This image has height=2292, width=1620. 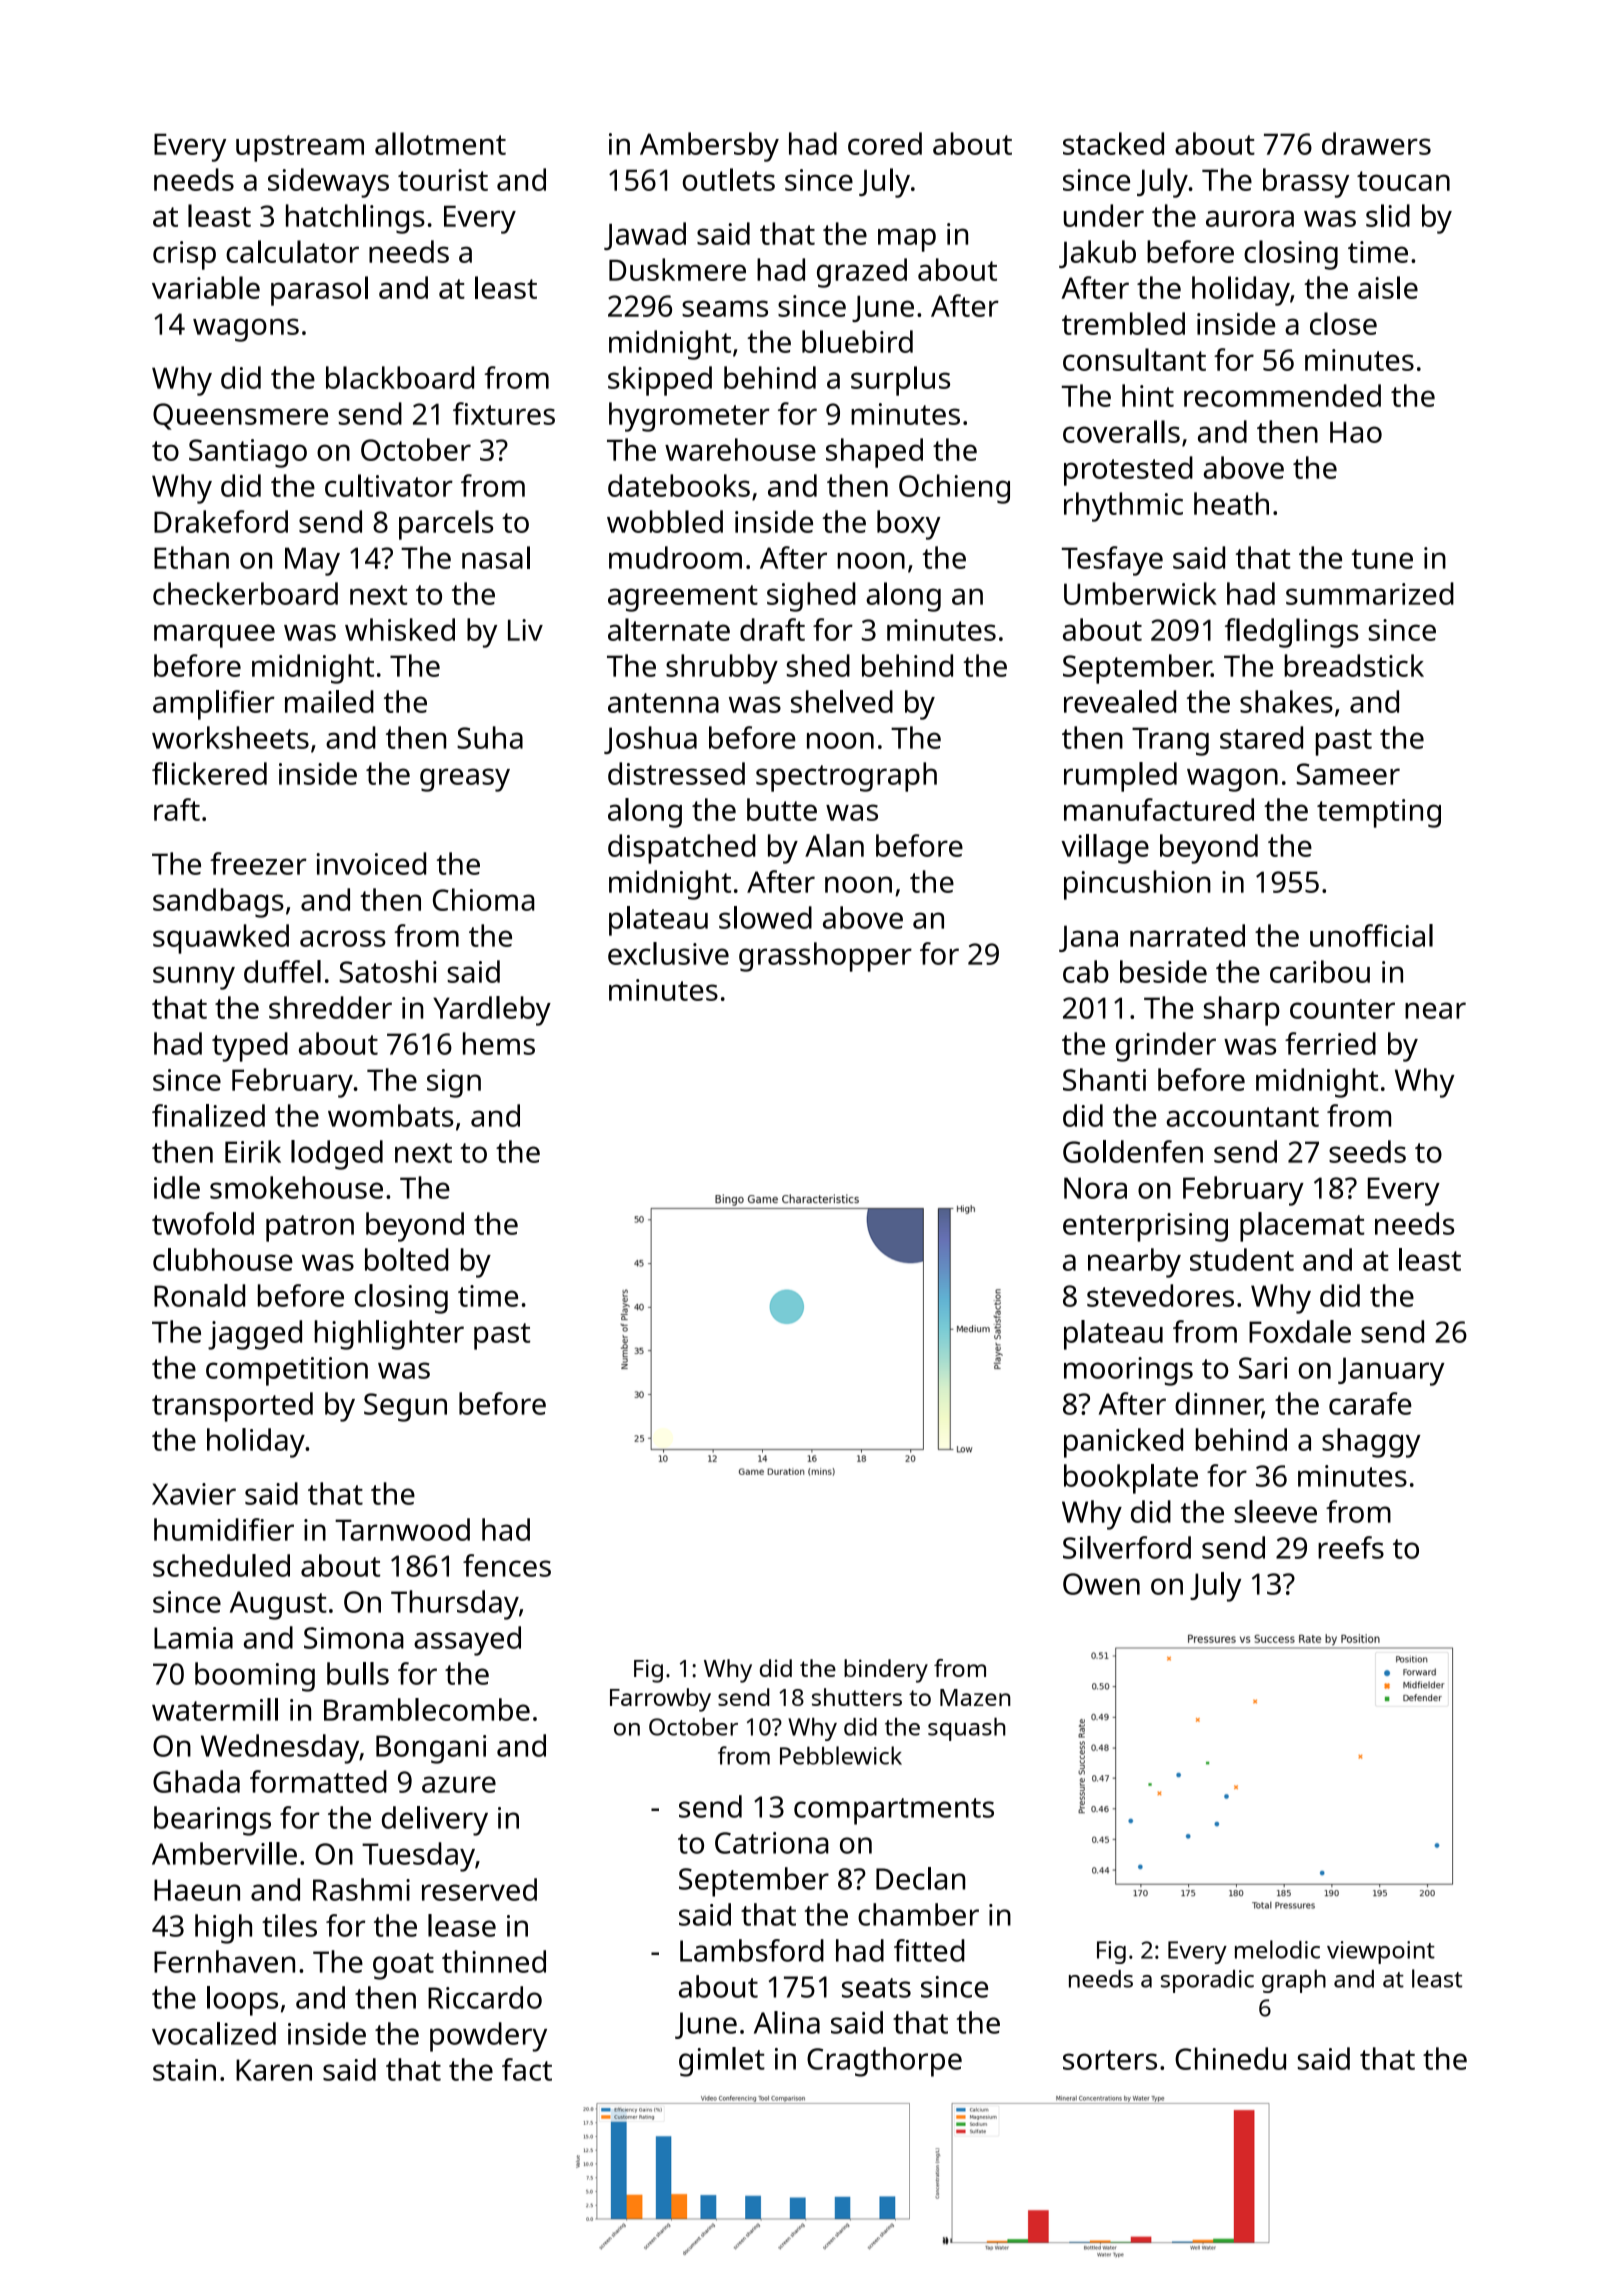 I want to click on Karen, so click(x=274, y=2070).
